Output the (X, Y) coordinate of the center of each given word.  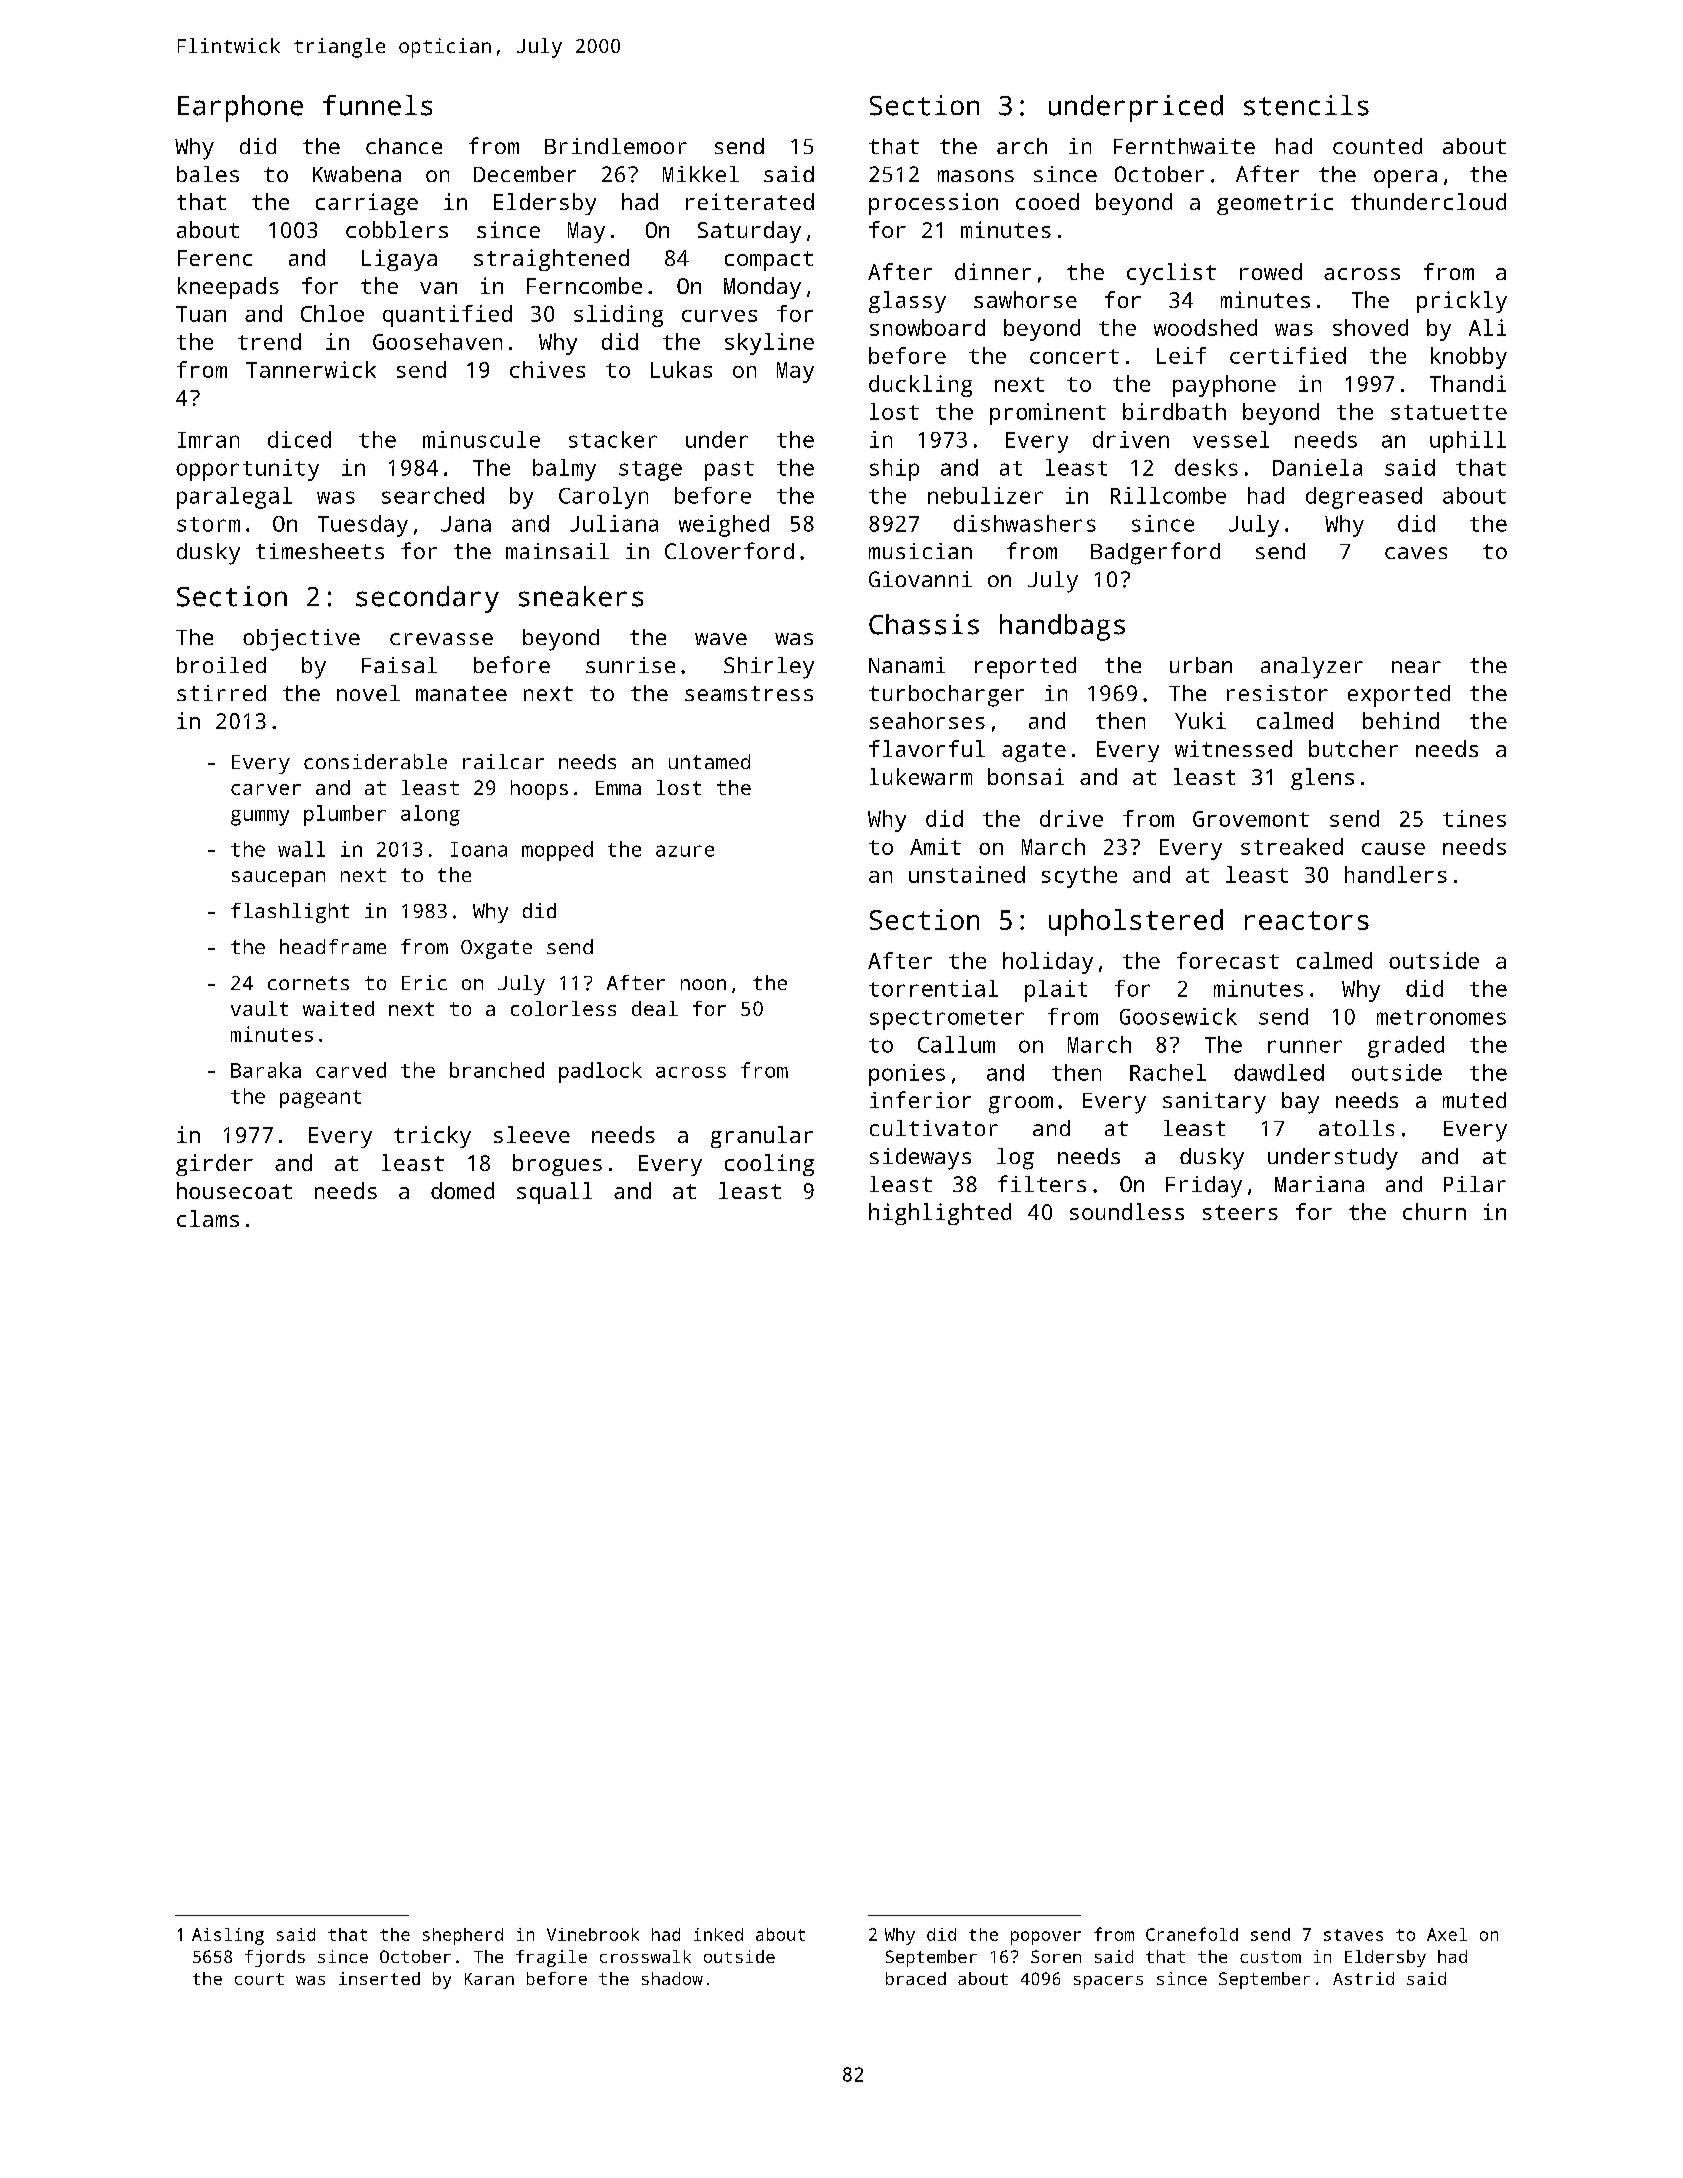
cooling (769, 1165)
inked (718, 1934)
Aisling (228, 1936)
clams (208, 1218)
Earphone (240, 108)
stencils (1306, 105)
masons (976, 176)
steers (1240, 1212)
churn (1434, 1211)
